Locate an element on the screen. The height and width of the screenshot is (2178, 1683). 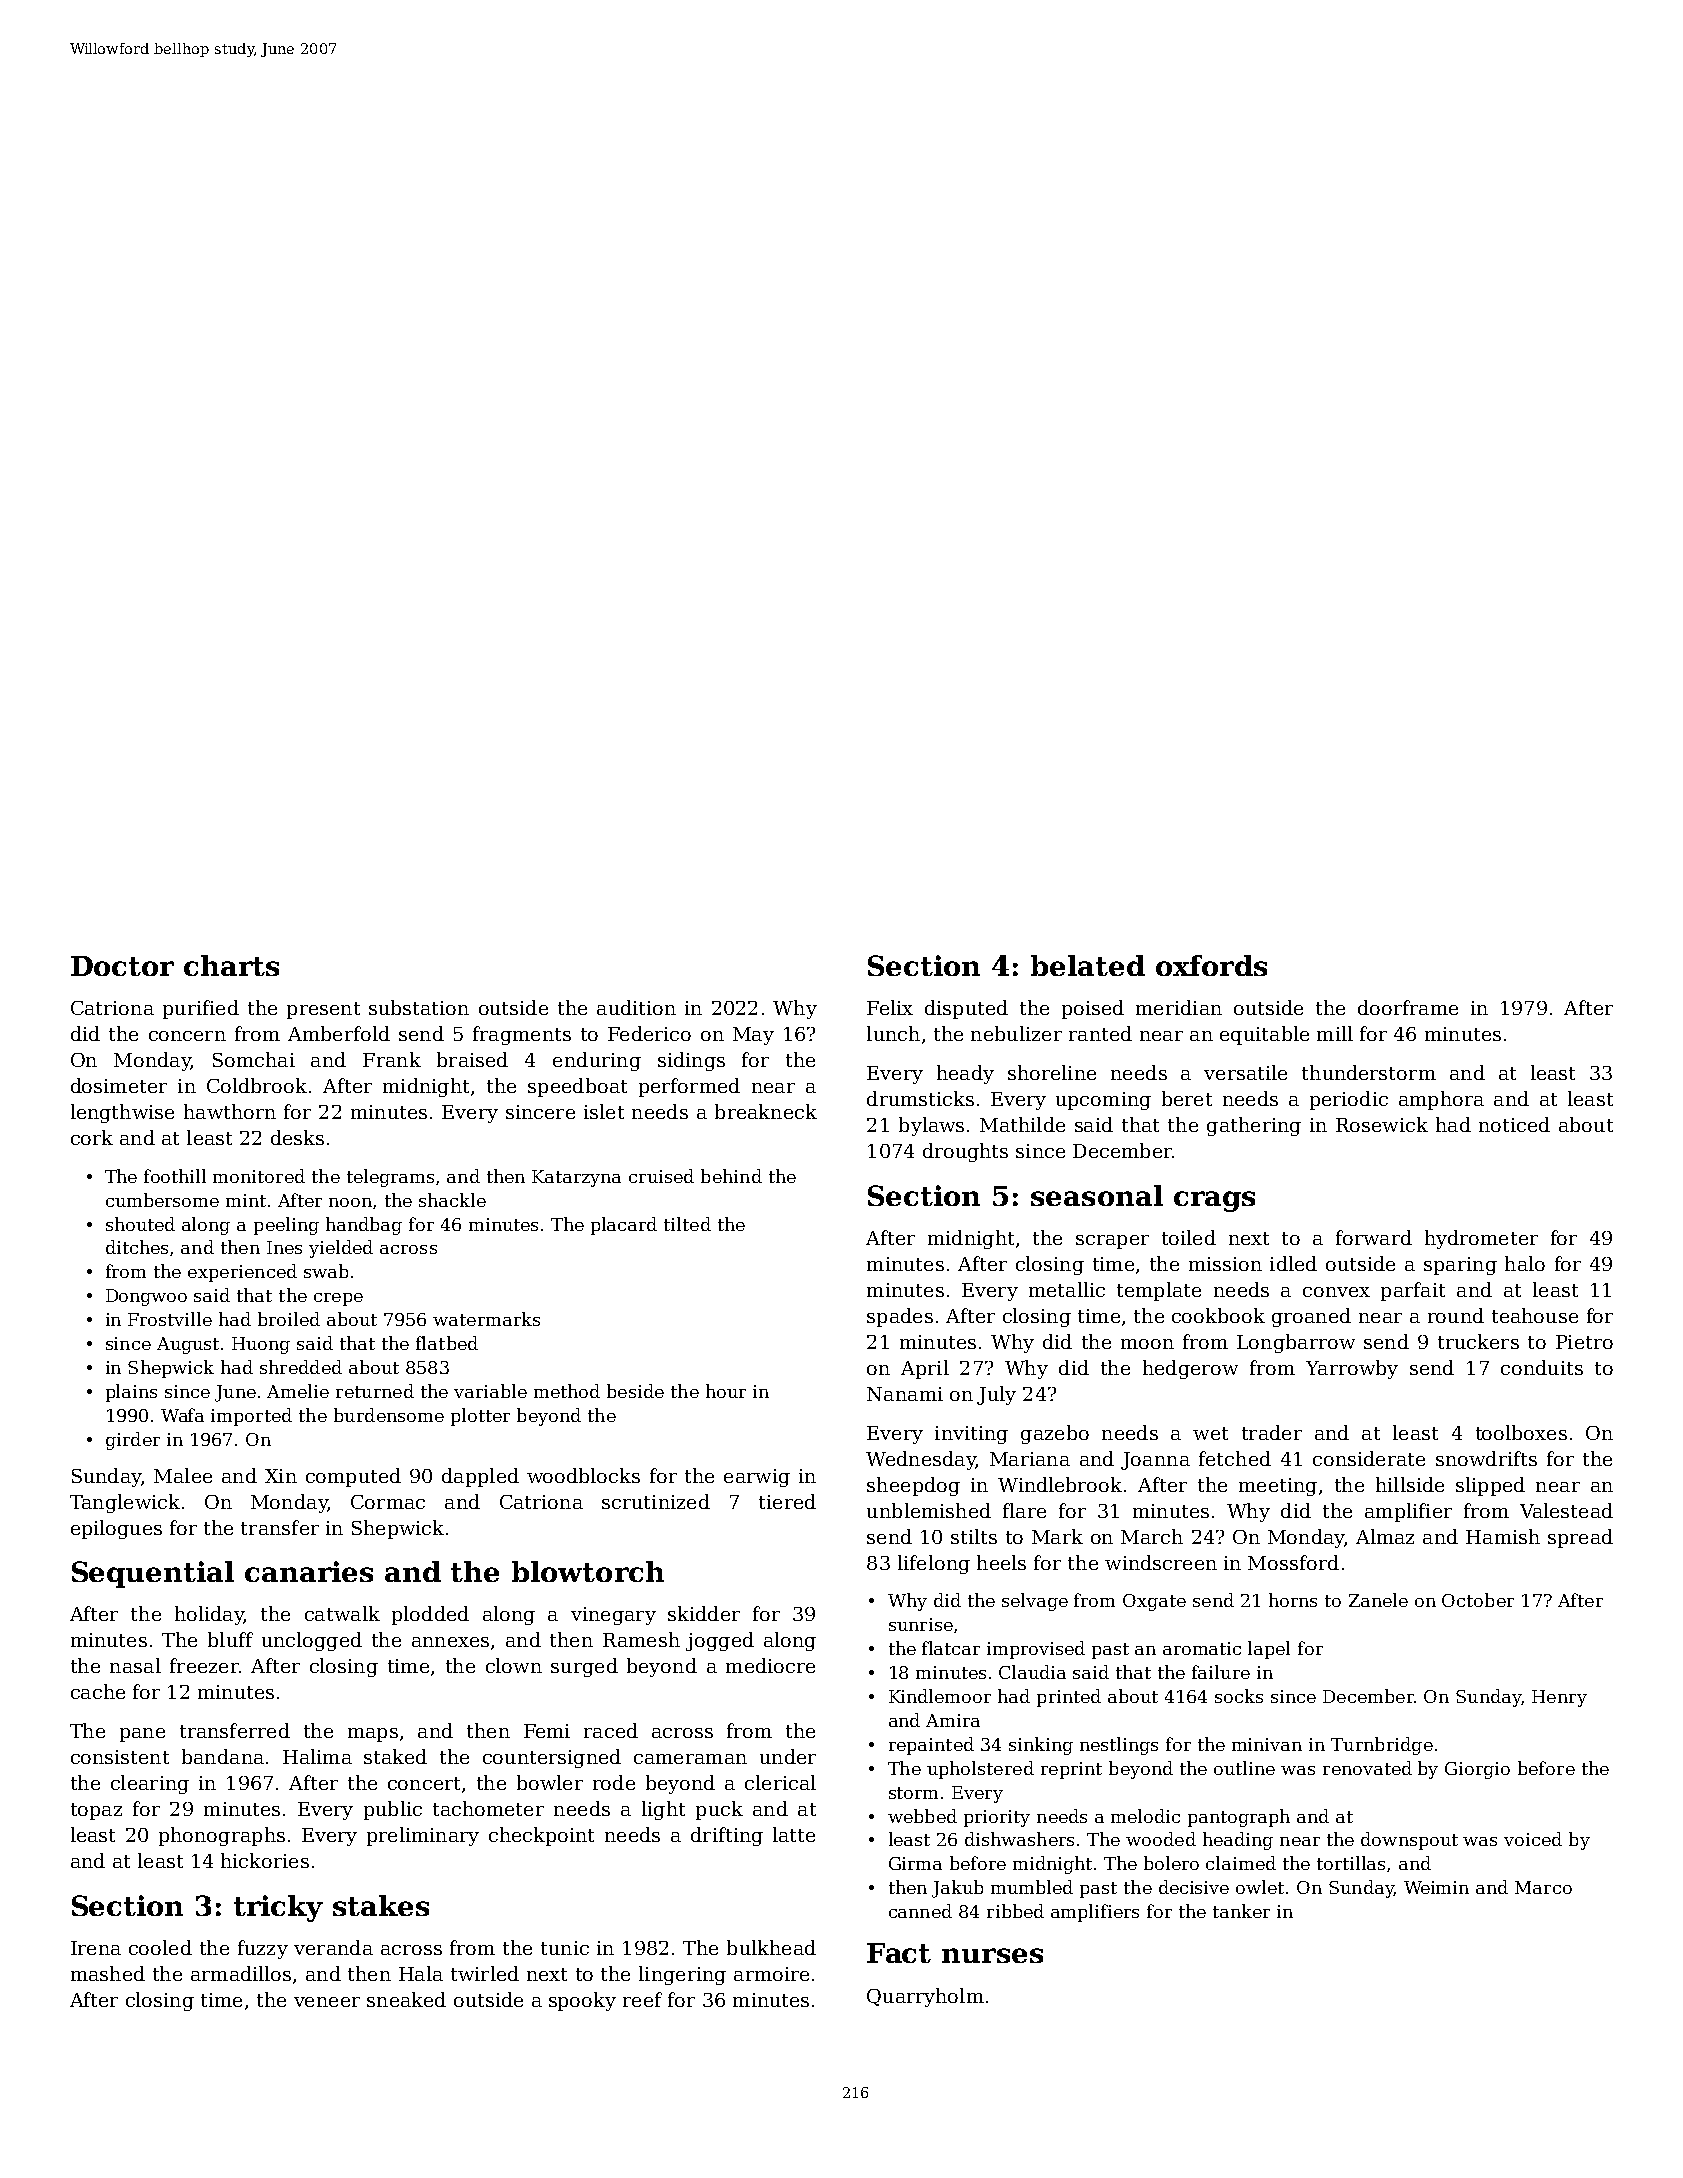
veneer is located at coordinates (327, 2002).
